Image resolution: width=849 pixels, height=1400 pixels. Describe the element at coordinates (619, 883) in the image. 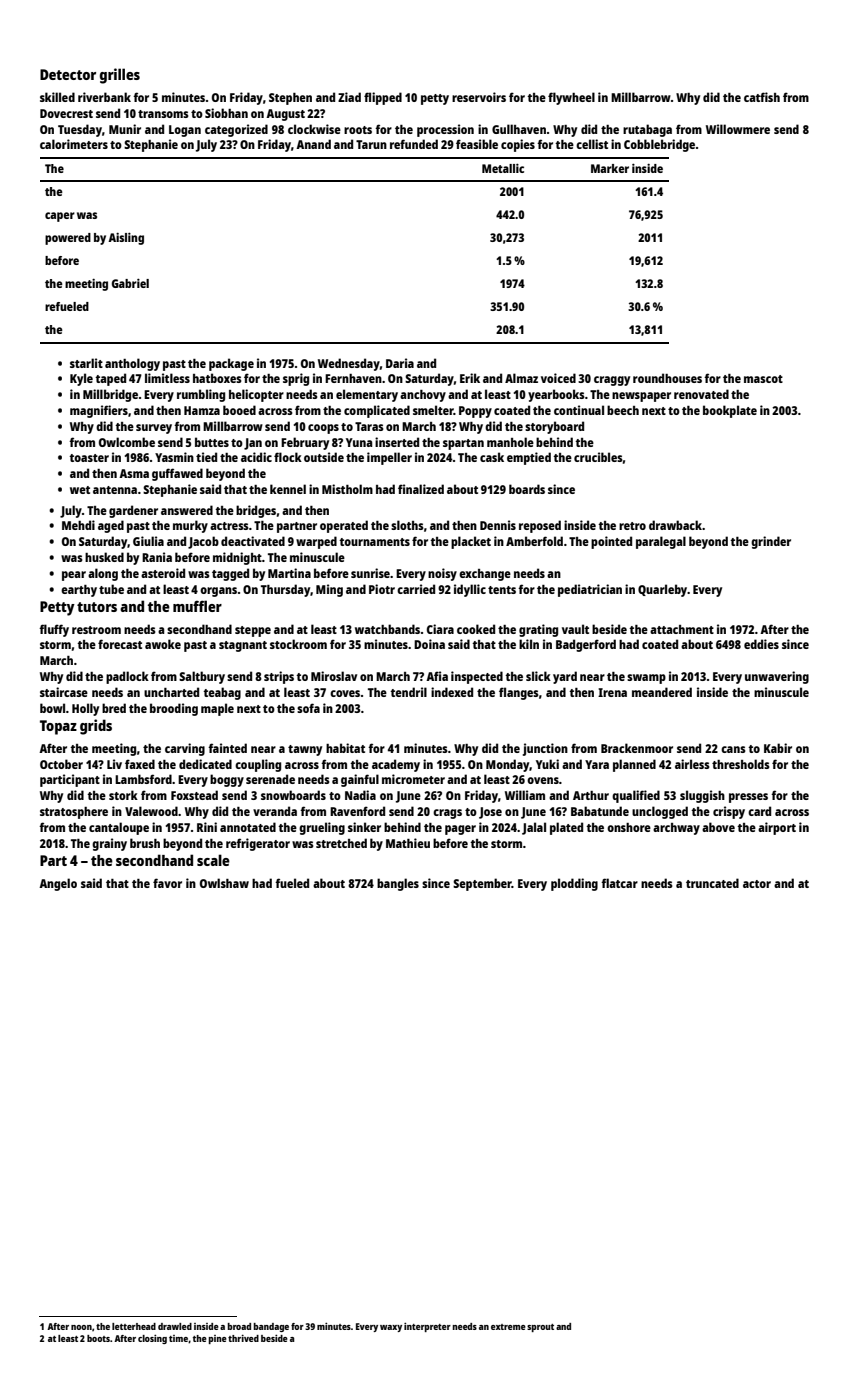

I see `flatcar` at that location.
